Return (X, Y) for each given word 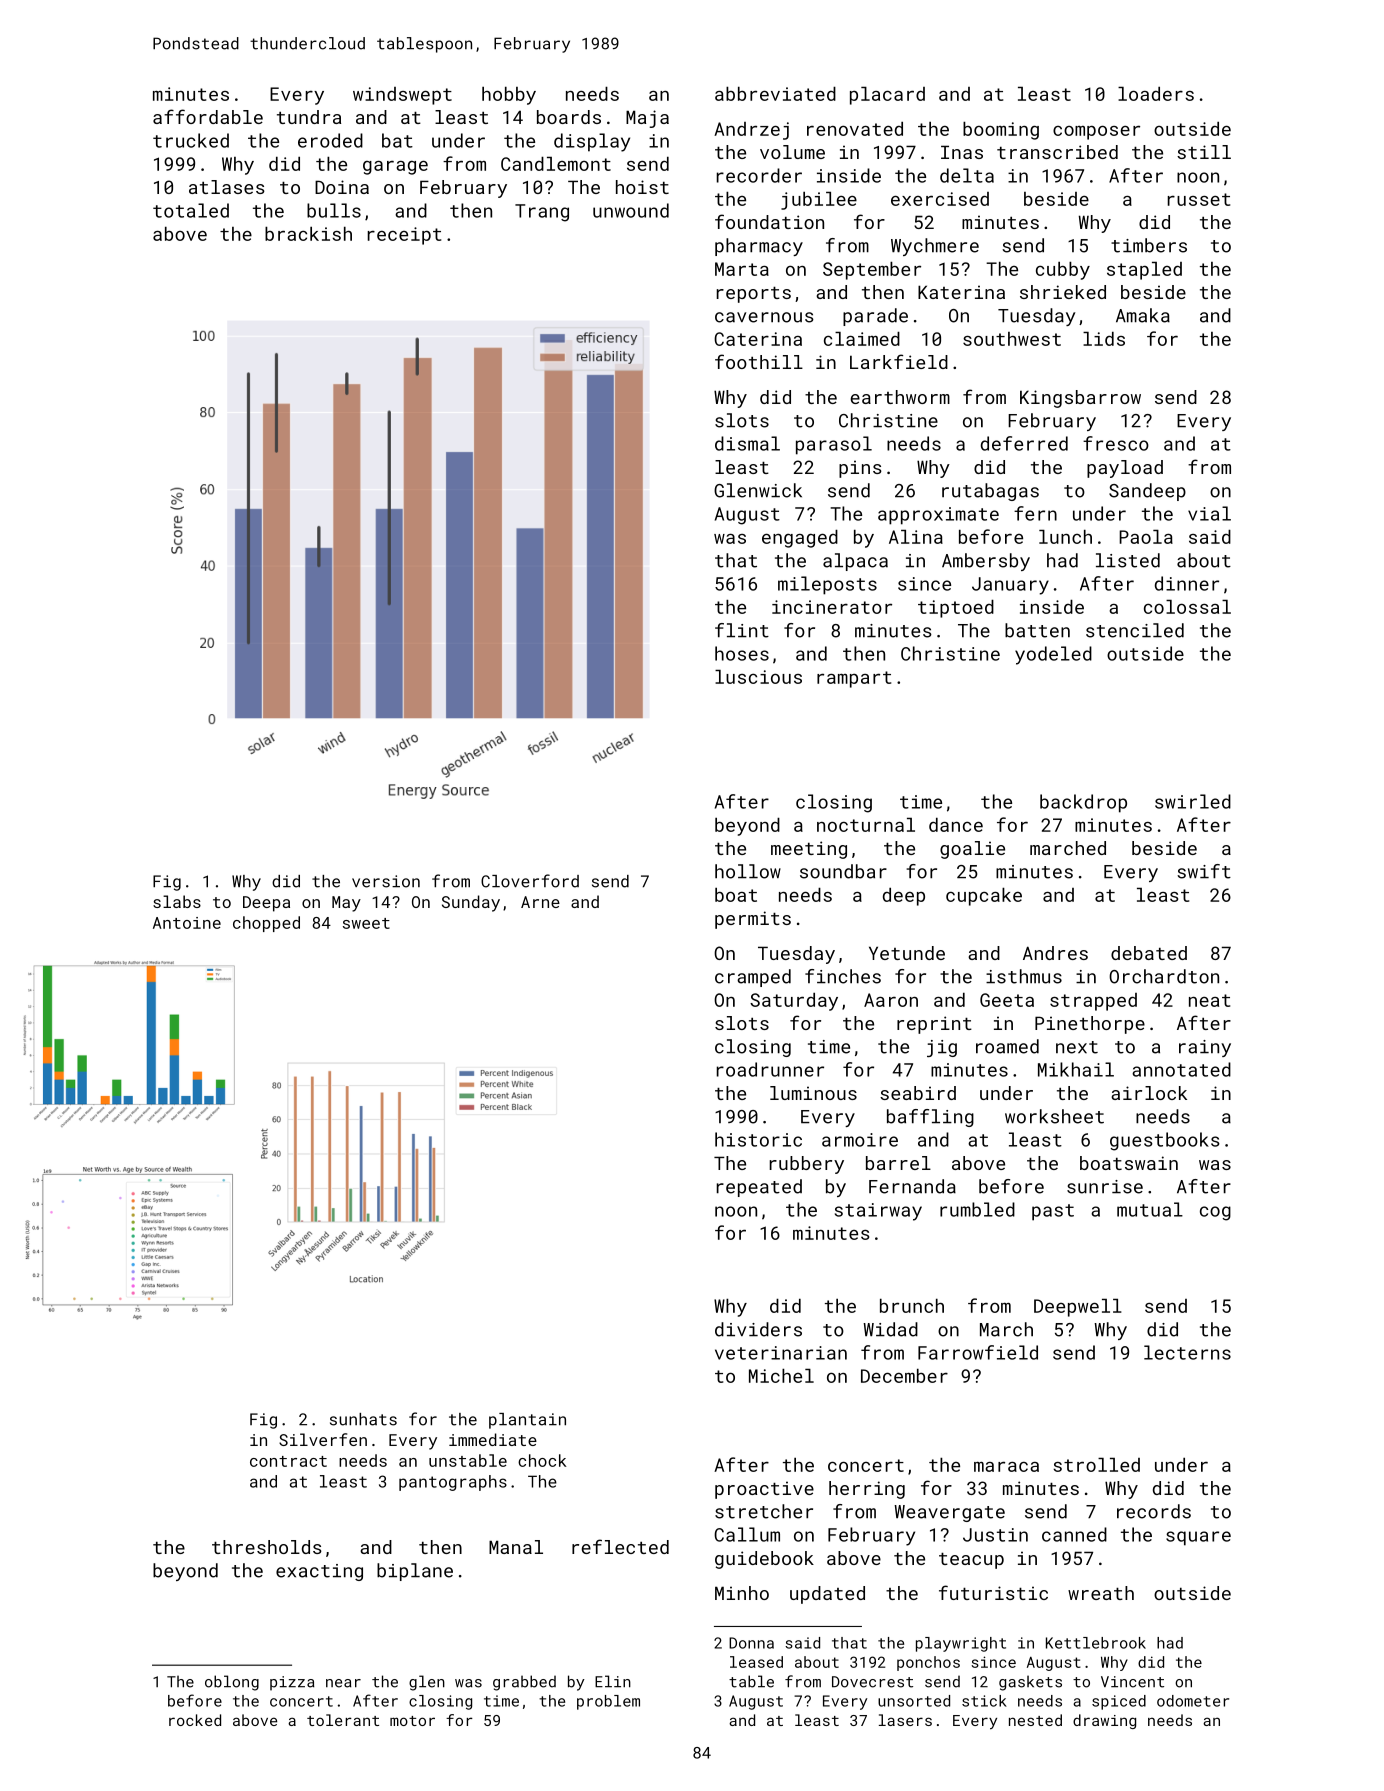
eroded (330, 140)
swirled (1193, 801)
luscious (758, 677)
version (386, 881)
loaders (1156, 94)
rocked (195, 1720)
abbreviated (775, 94)
